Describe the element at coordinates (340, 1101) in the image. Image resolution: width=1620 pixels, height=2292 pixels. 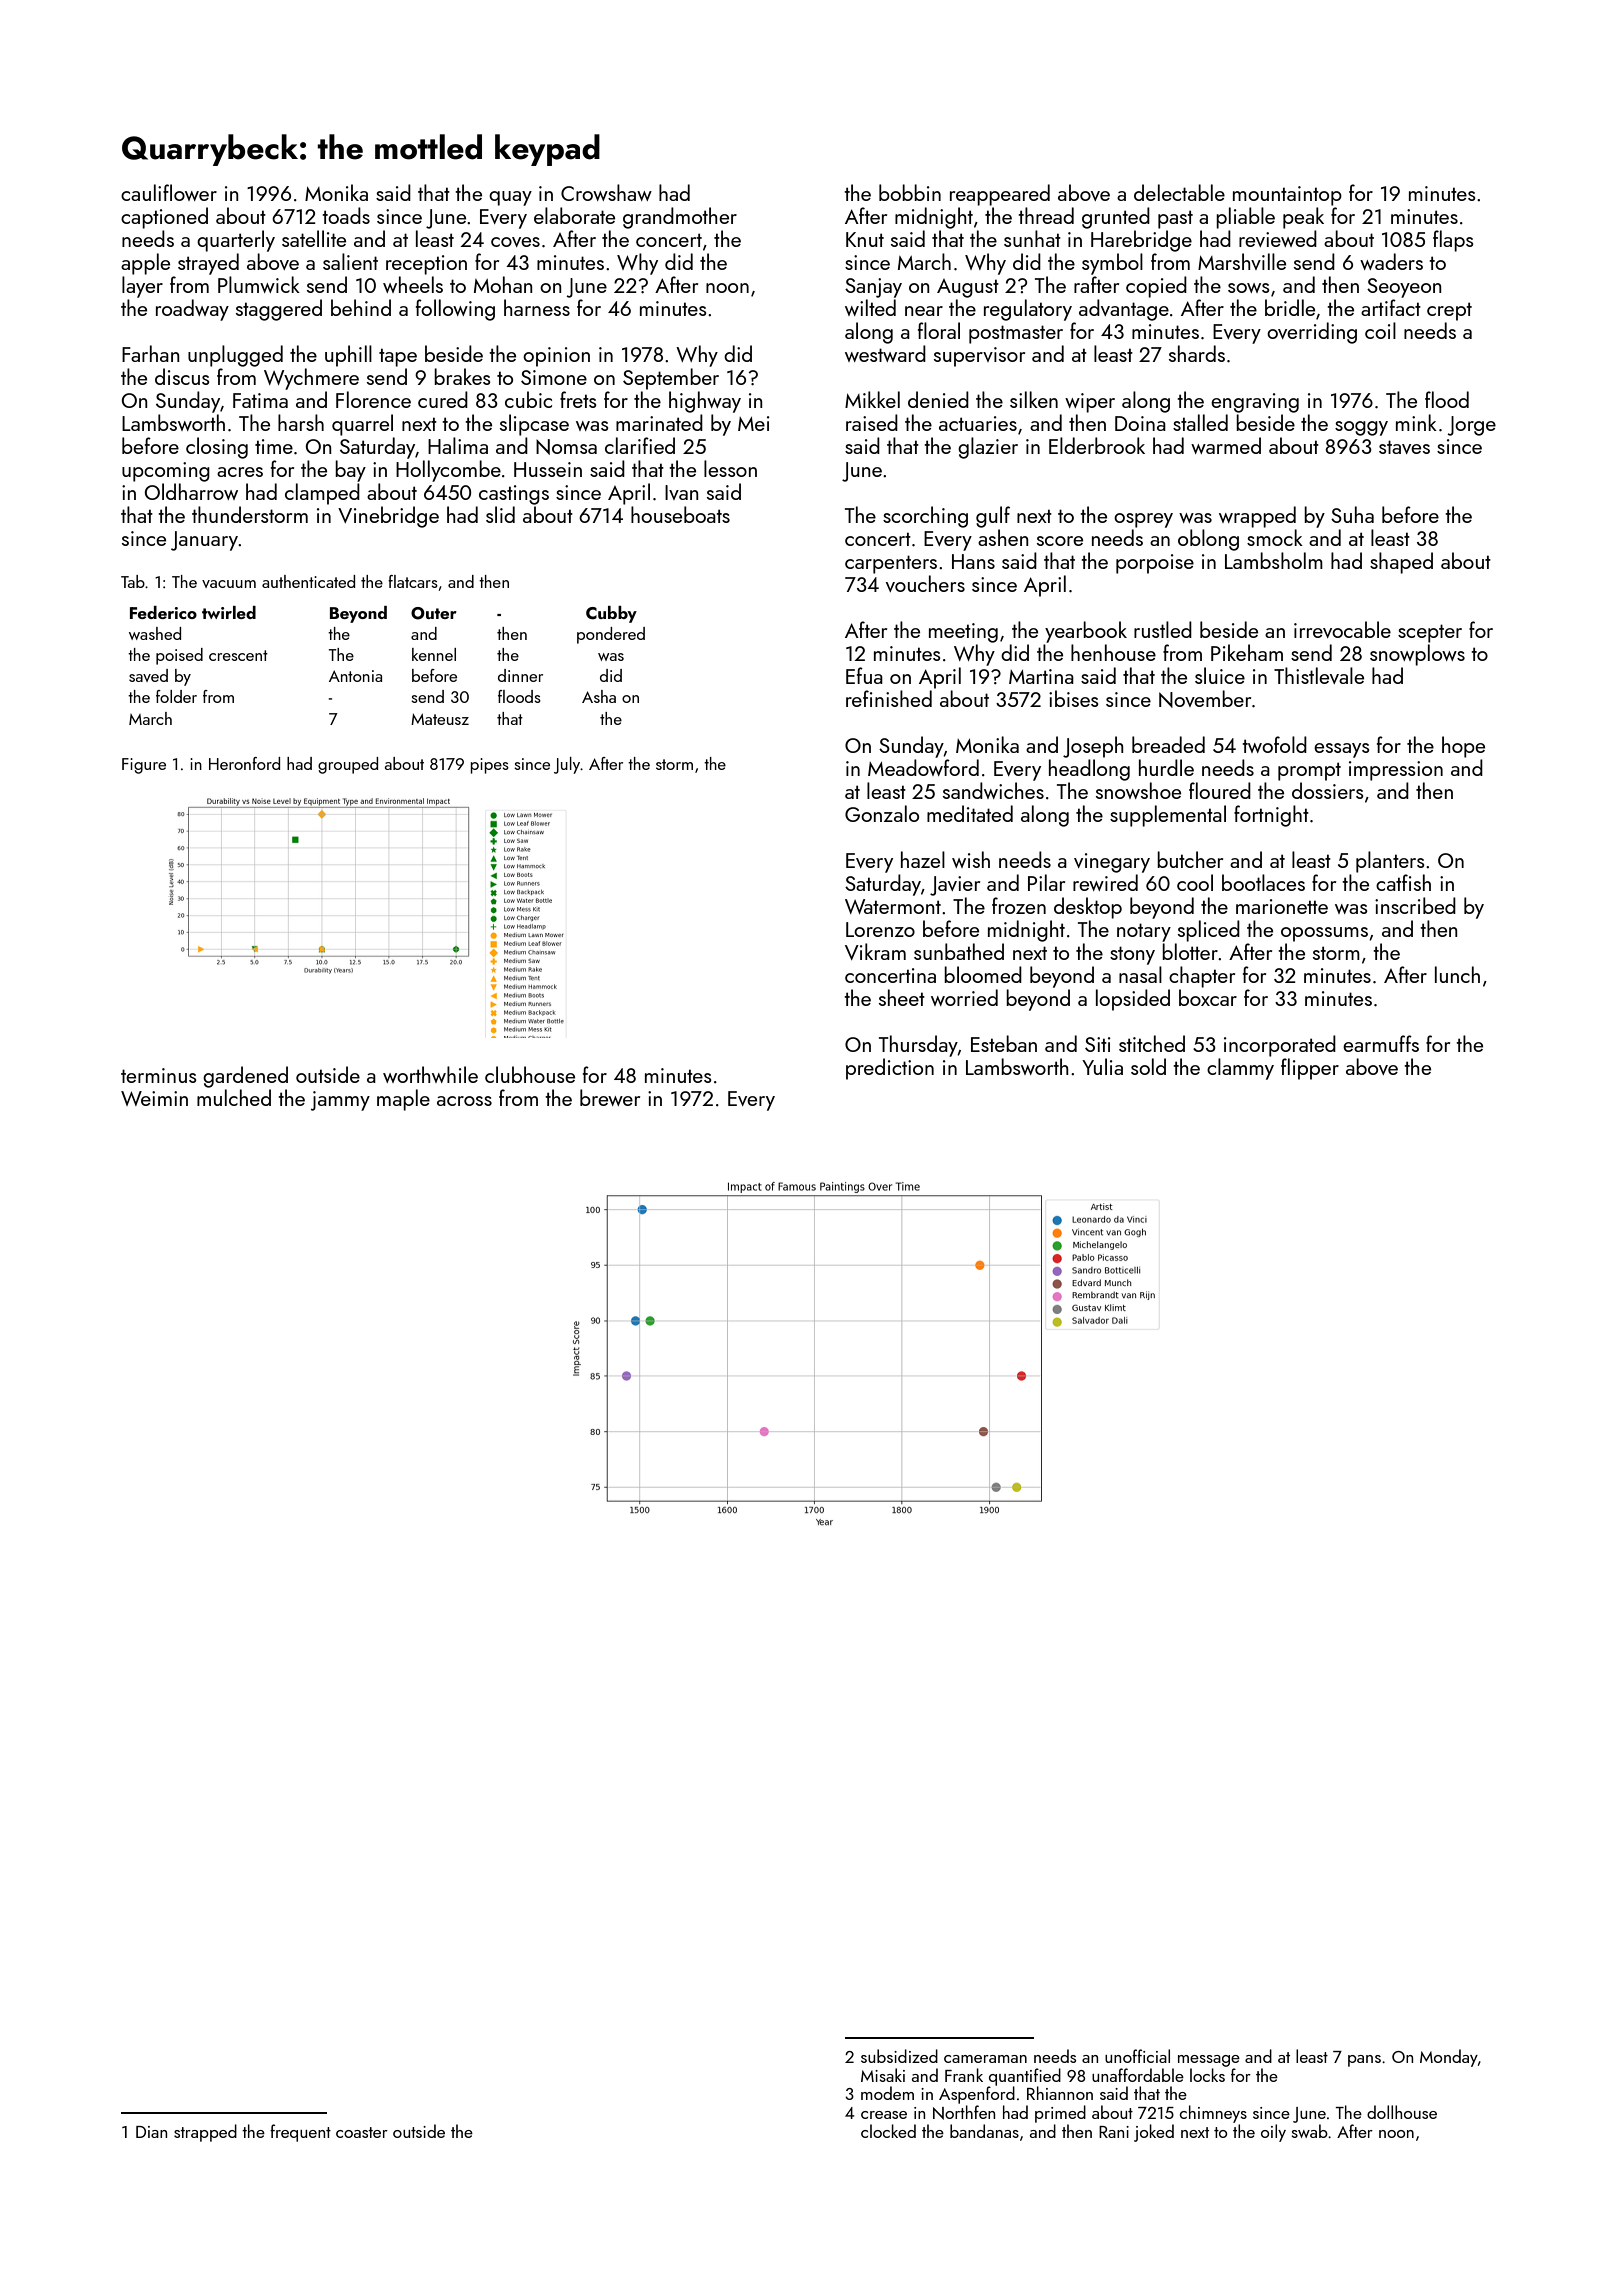
I see `jammy` at that location.
